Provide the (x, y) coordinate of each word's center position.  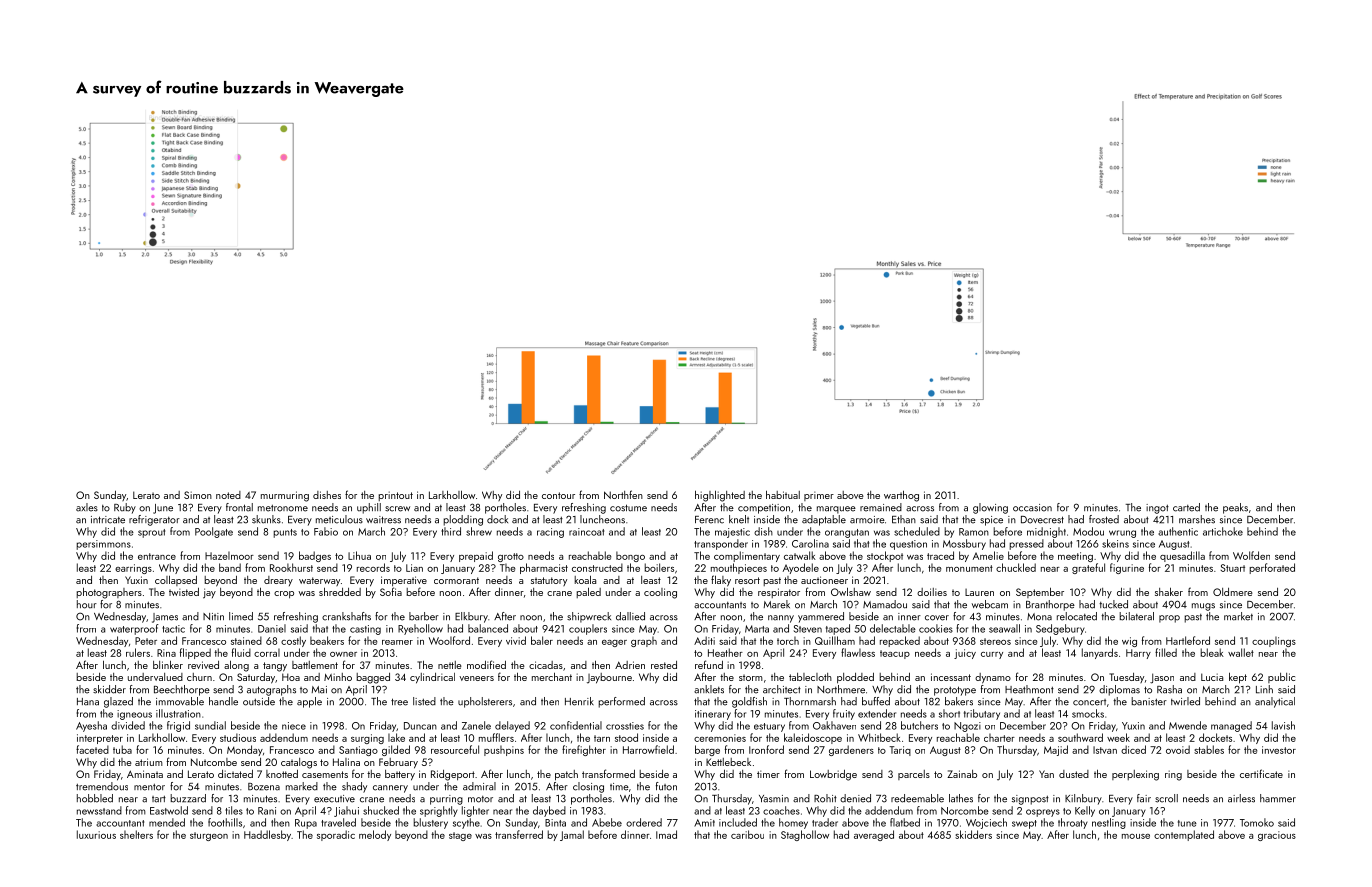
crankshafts (346, 616)
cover (937, 618)
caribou (747, 834)
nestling (1109, 823)
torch (788, 641)
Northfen (623, 494)
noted (228, 495)
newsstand (99, 810)
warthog (901, 496)
